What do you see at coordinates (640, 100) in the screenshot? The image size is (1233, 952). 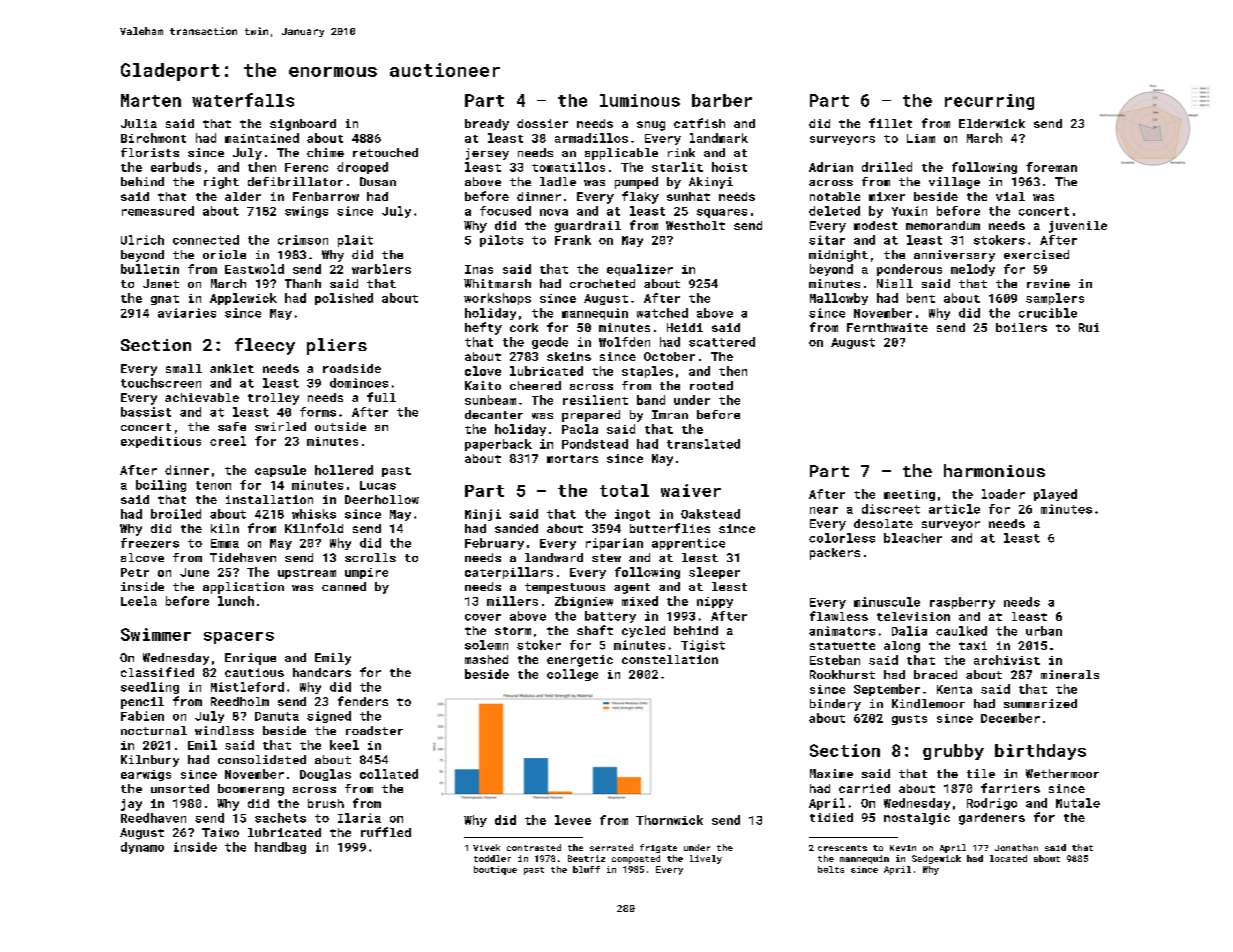 I see `luminous` at bounding box center [640, 100].
